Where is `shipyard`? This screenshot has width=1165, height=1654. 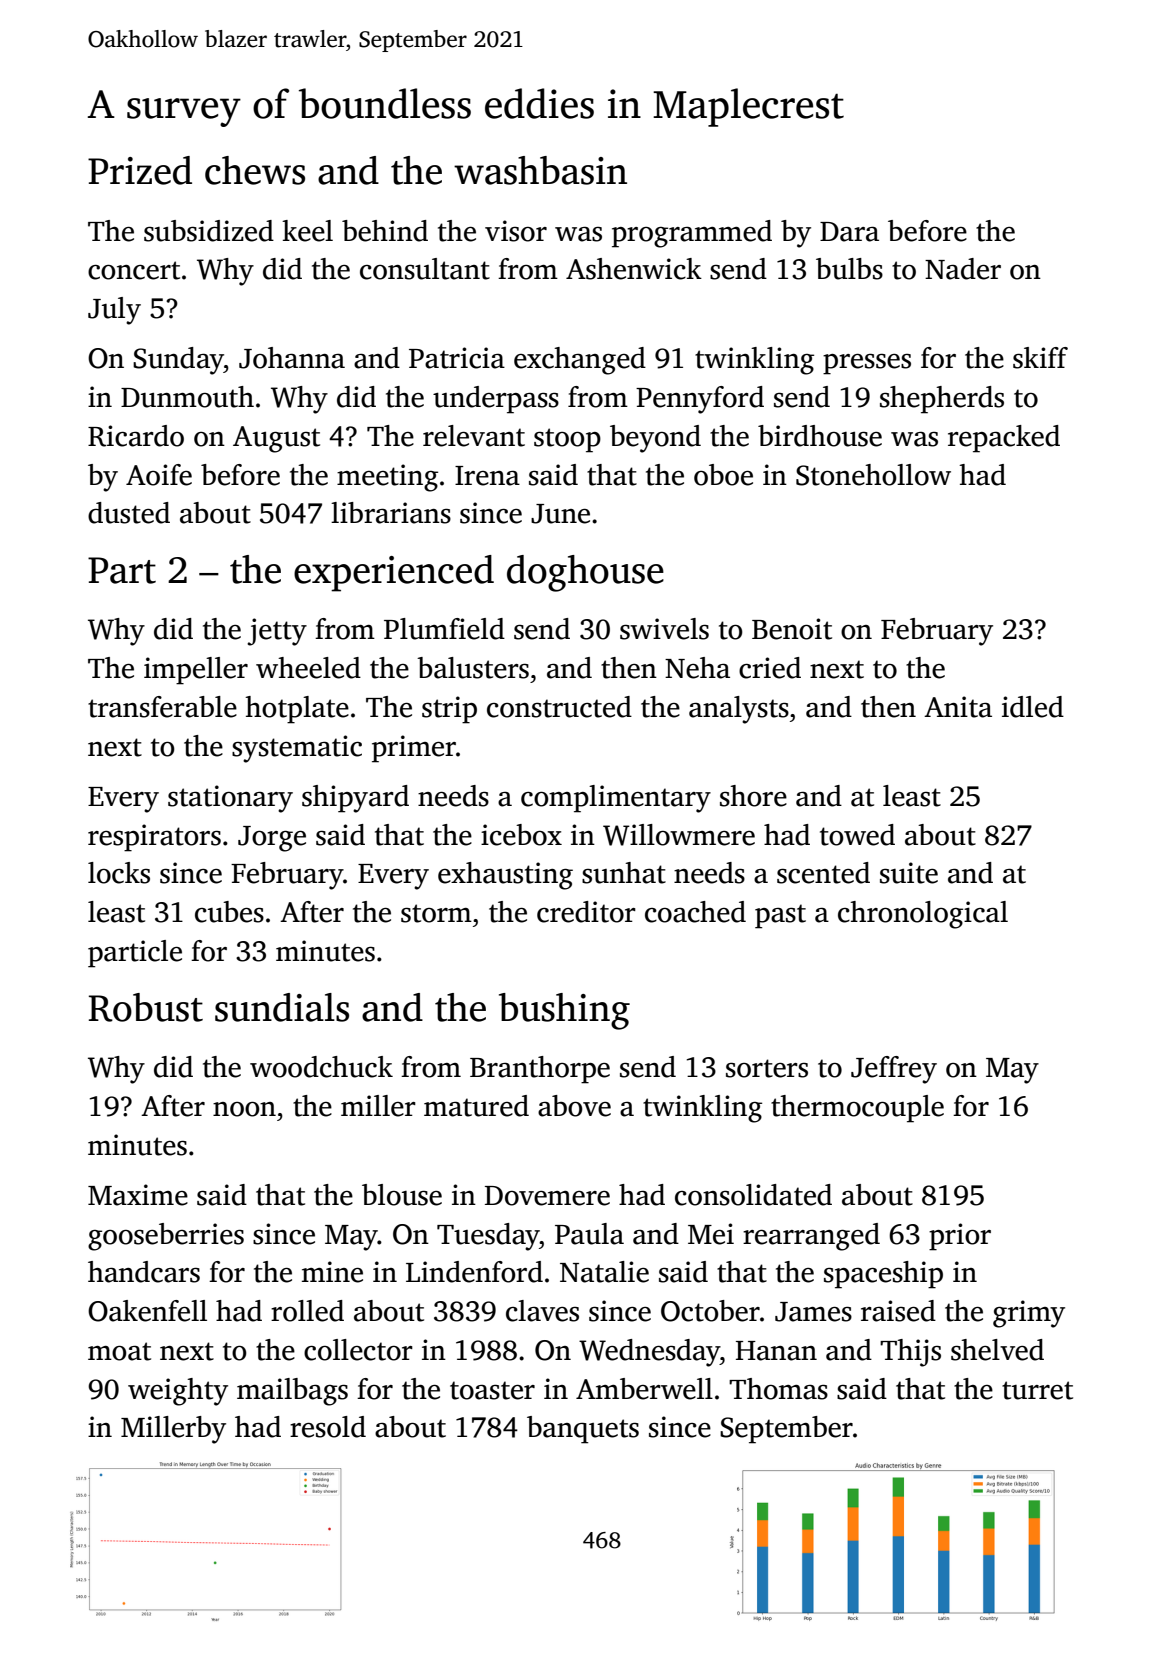
shipyard is located at coordinates (355, 799).
